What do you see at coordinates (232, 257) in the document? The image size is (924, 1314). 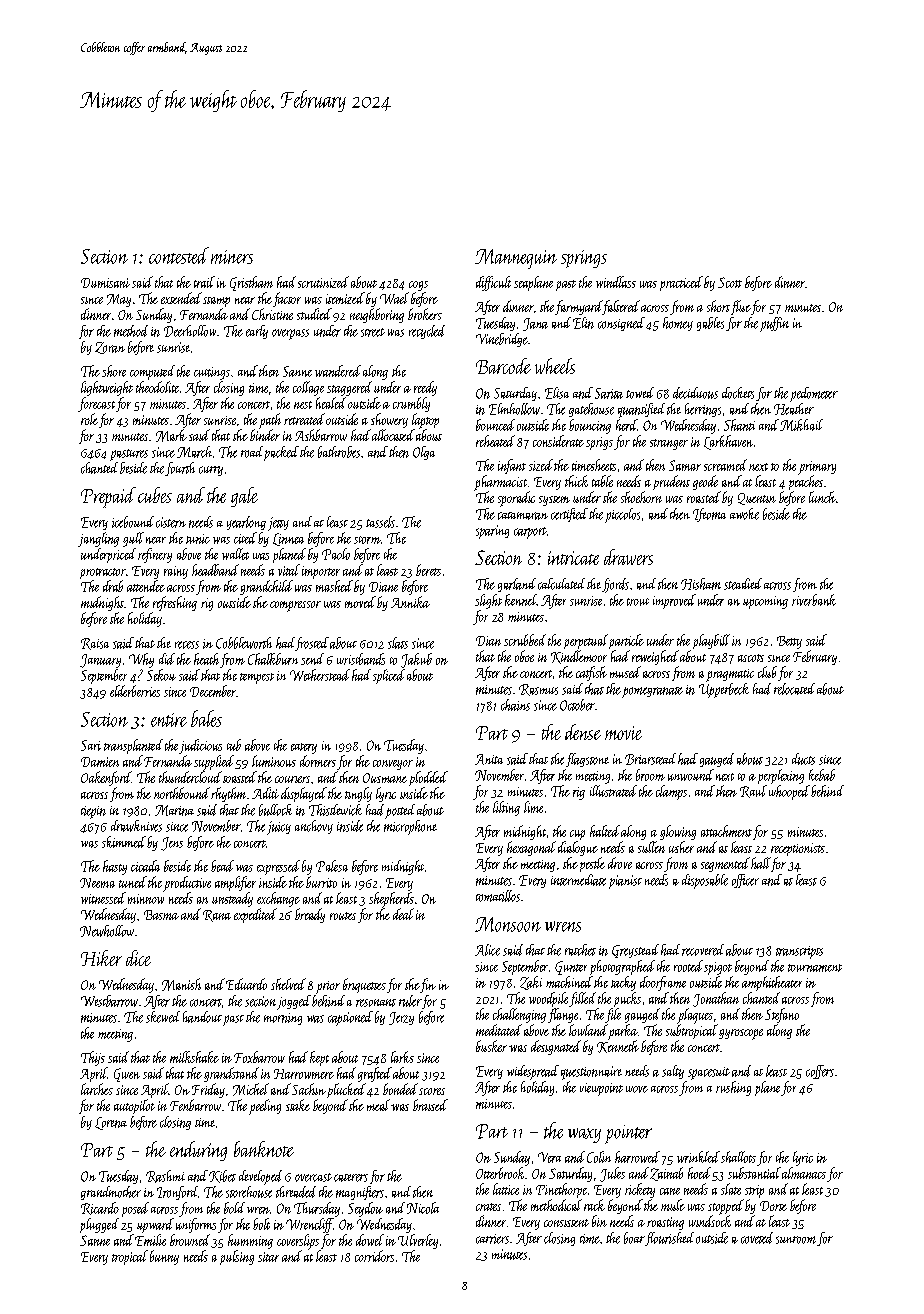 I see `miners` at bounding box center [232, 257].
